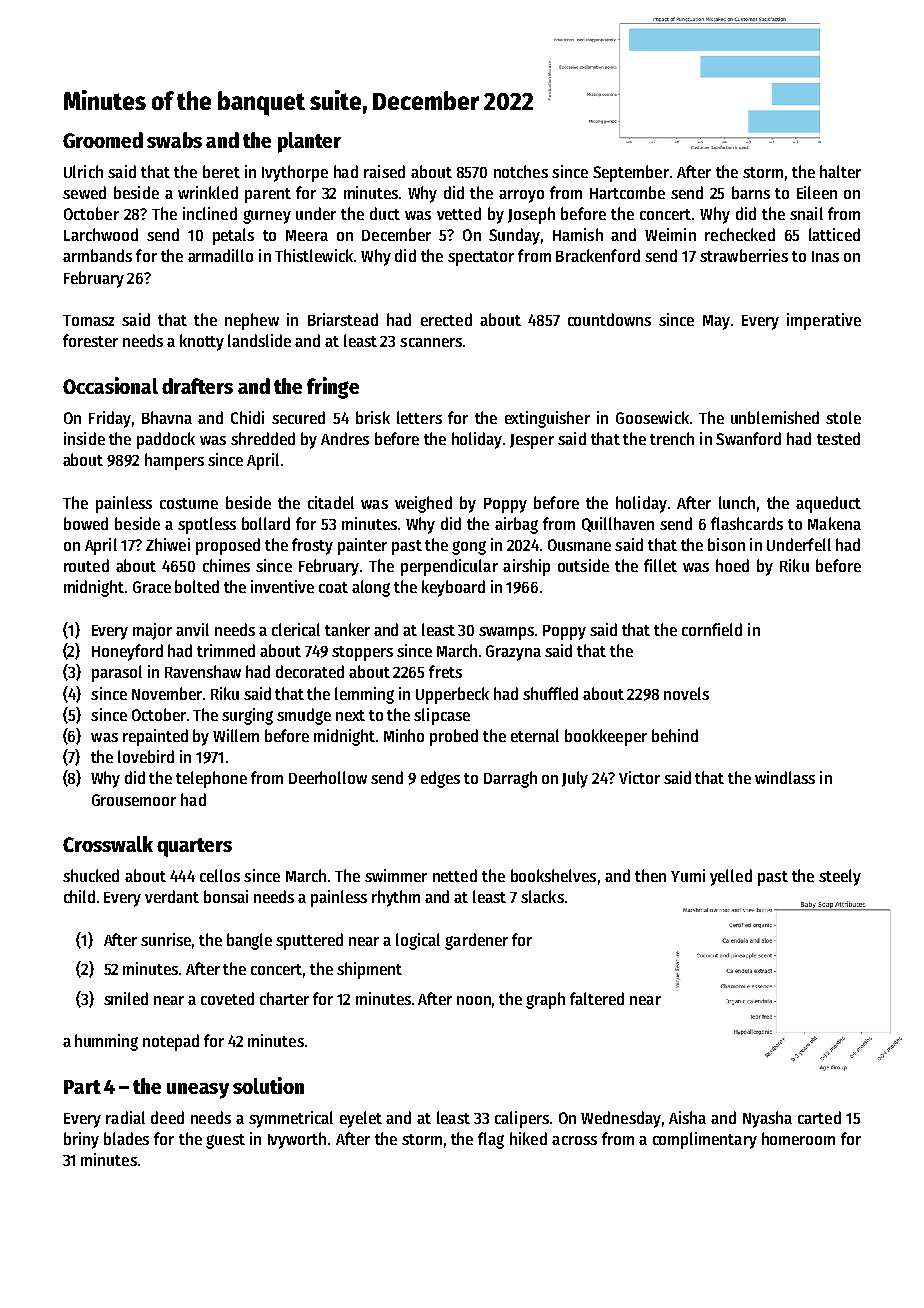 The height and width of the screenshot is (1308, 924). Describe the element at coordinates (510, 779) in the screenshot. I see `Darragh` at that location.
